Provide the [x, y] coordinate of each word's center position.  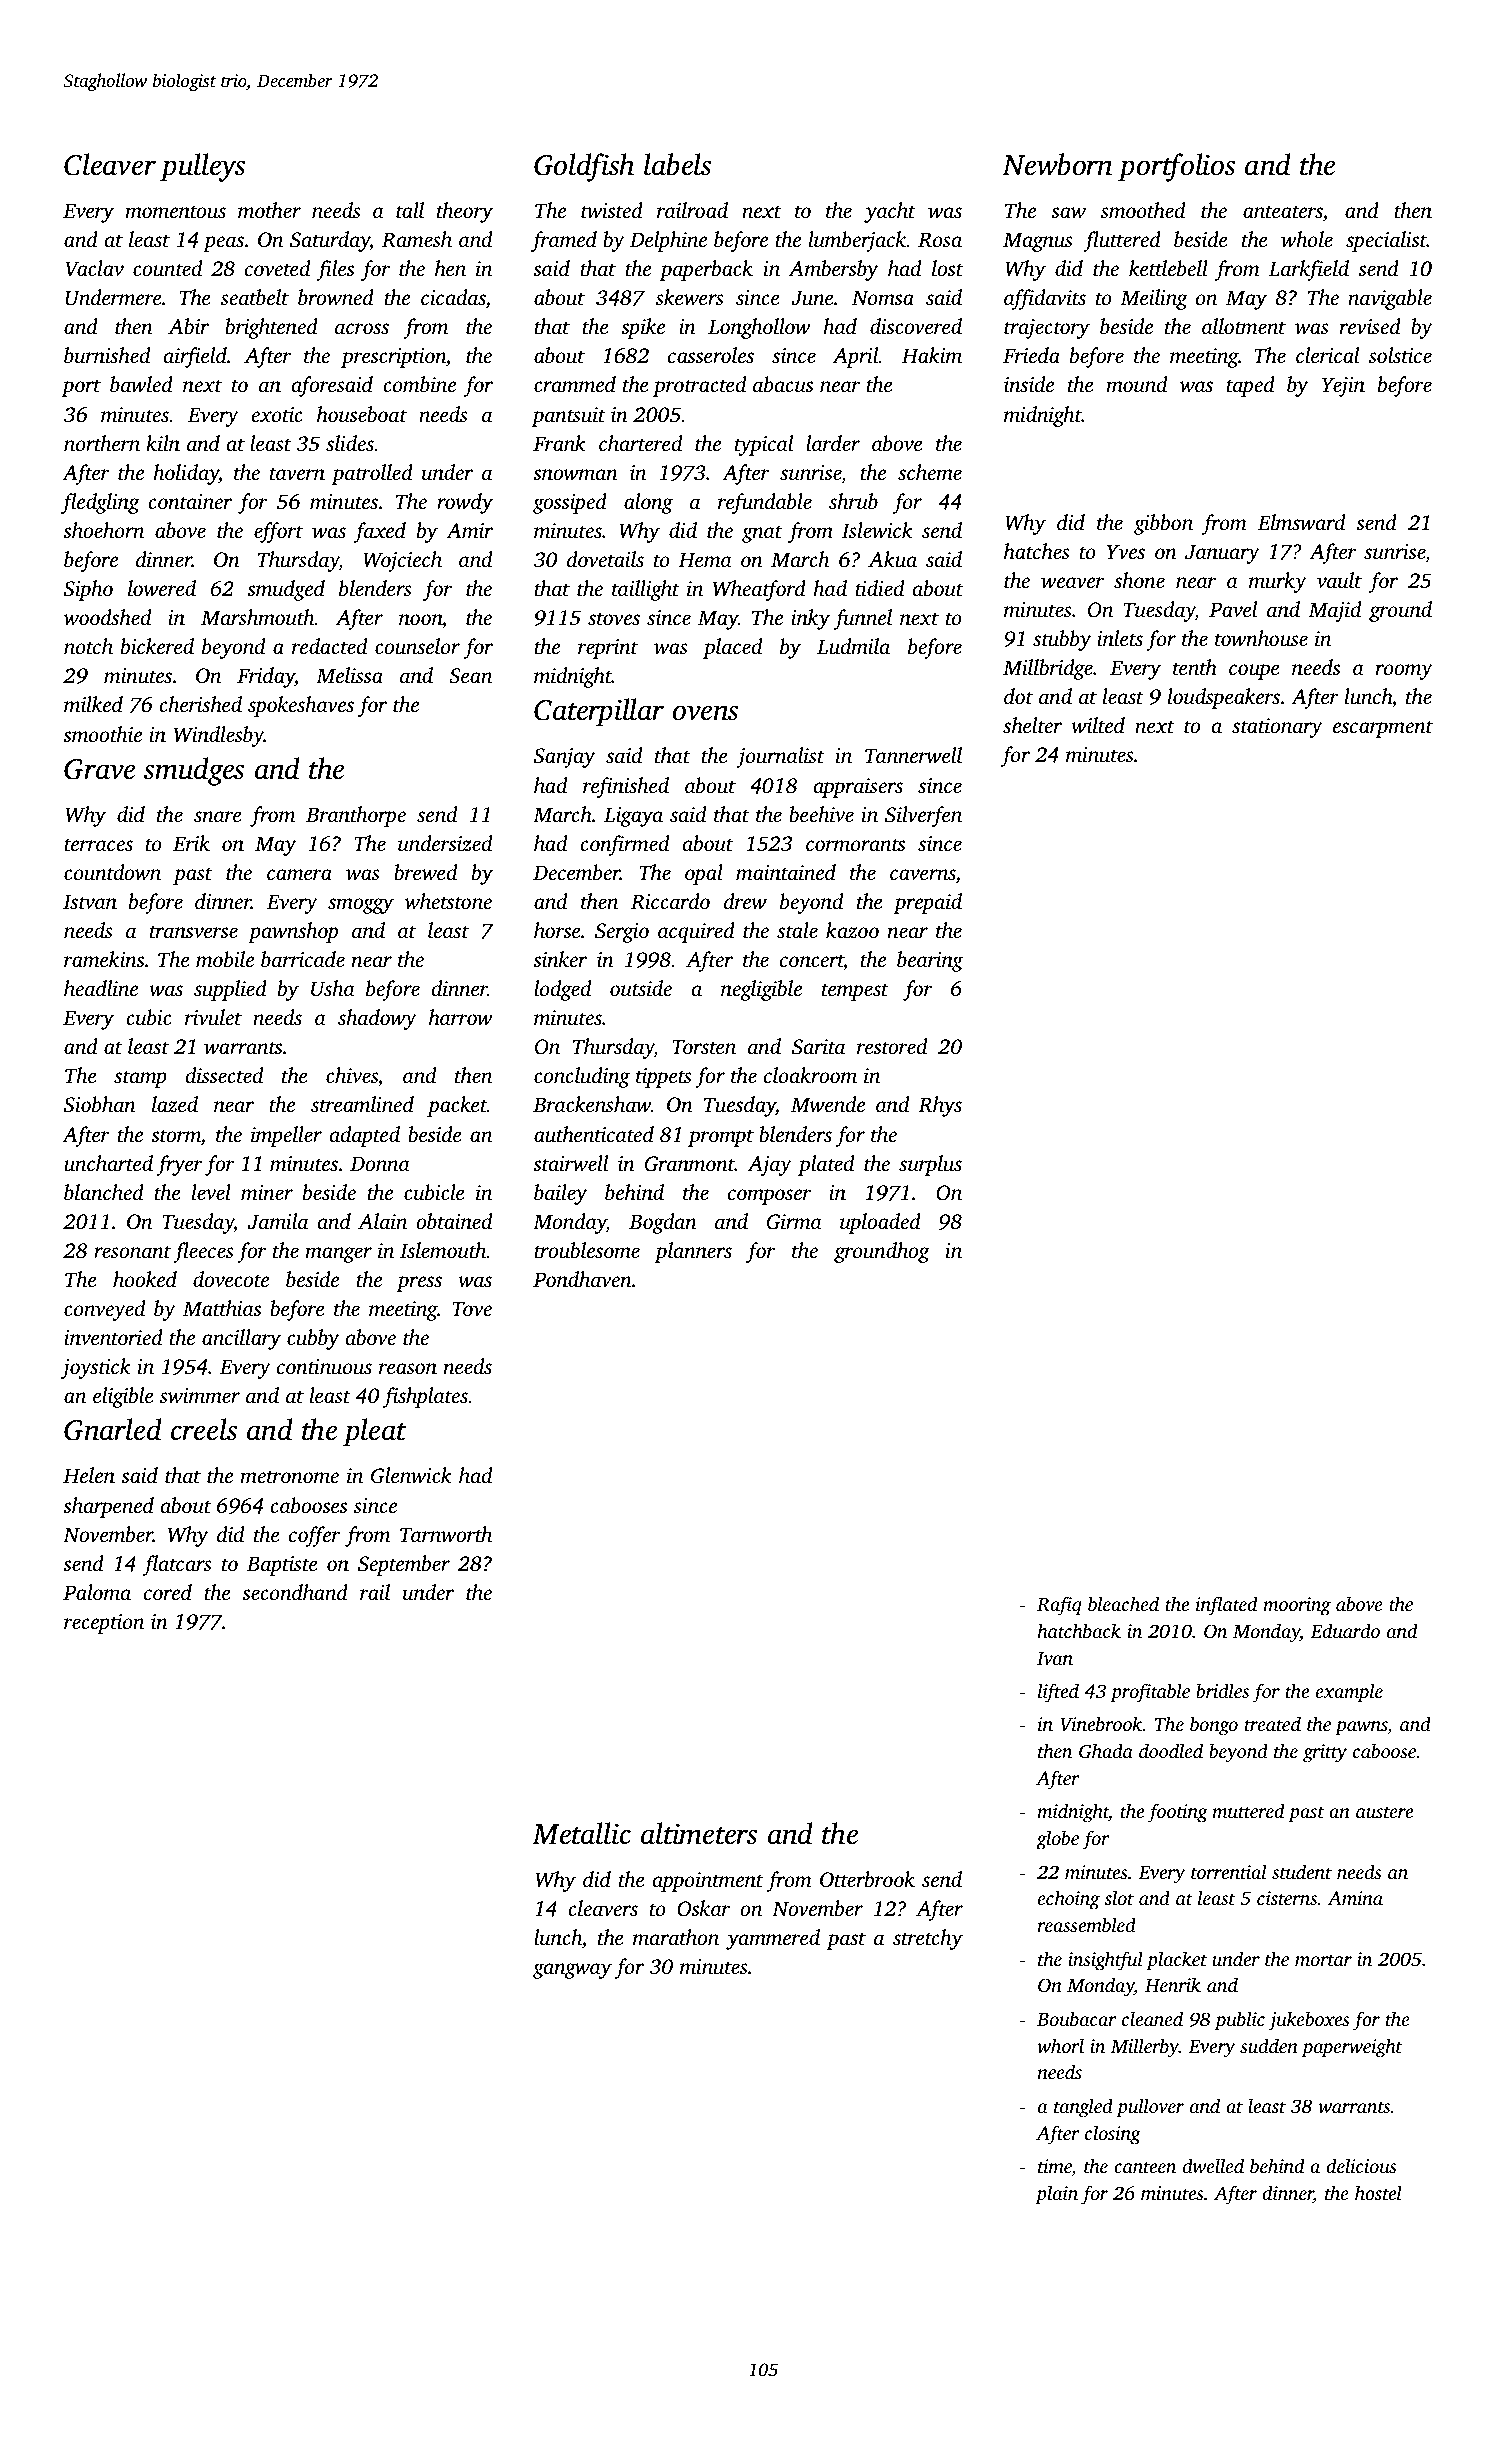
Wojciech [402, 561]
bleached [1123, 1603]
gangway [572, 1971]
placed [732, 648]
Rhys [940, 1106]
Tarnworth [446, 1534]
